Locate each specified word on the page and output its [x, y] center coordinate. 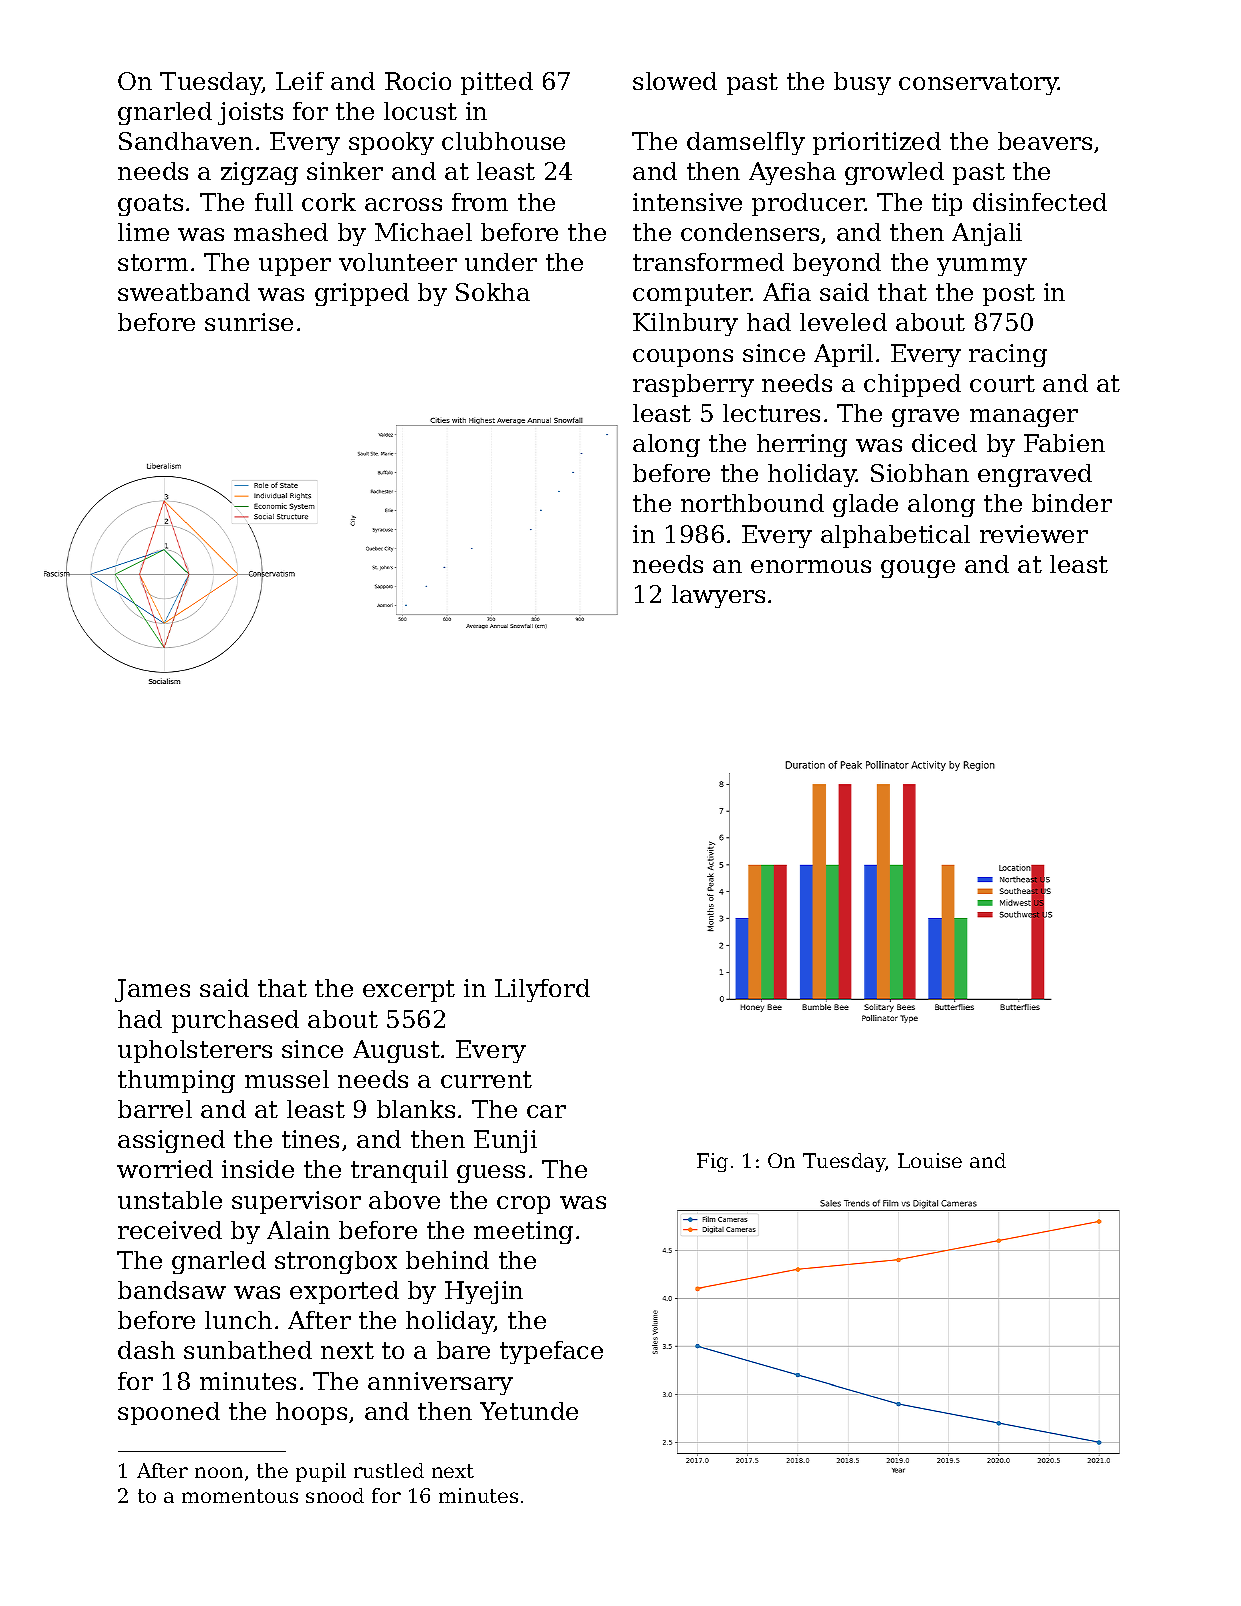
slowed [675, 81]
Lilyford [542, 990]
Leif [300, 81]
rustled [389, 1470]
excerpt [409, 991]
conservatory [979, 84]
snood [335, 1495]
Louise [930, 1160]
